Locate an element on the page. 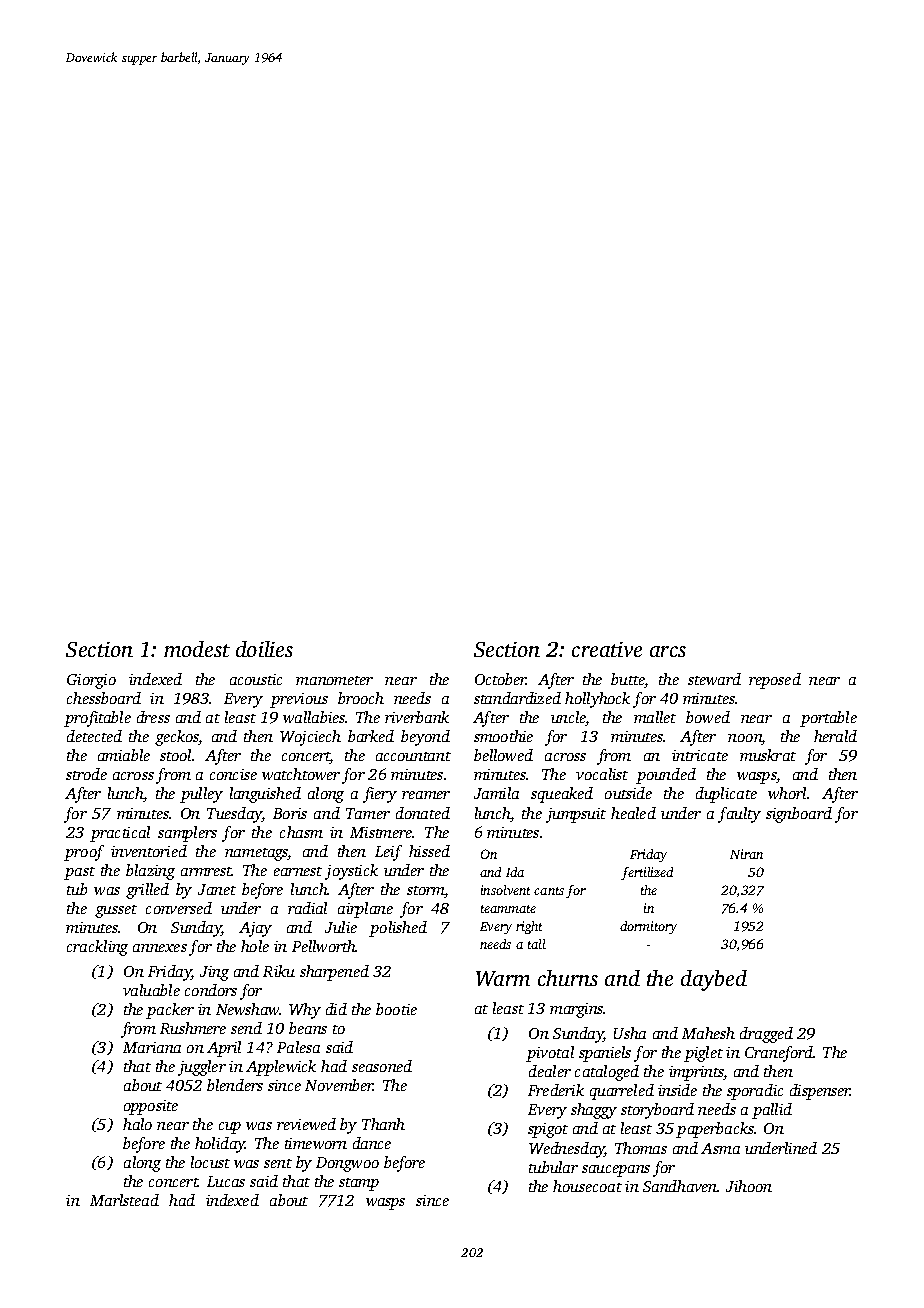  seasoned is located at coordinates (382, 1066).
